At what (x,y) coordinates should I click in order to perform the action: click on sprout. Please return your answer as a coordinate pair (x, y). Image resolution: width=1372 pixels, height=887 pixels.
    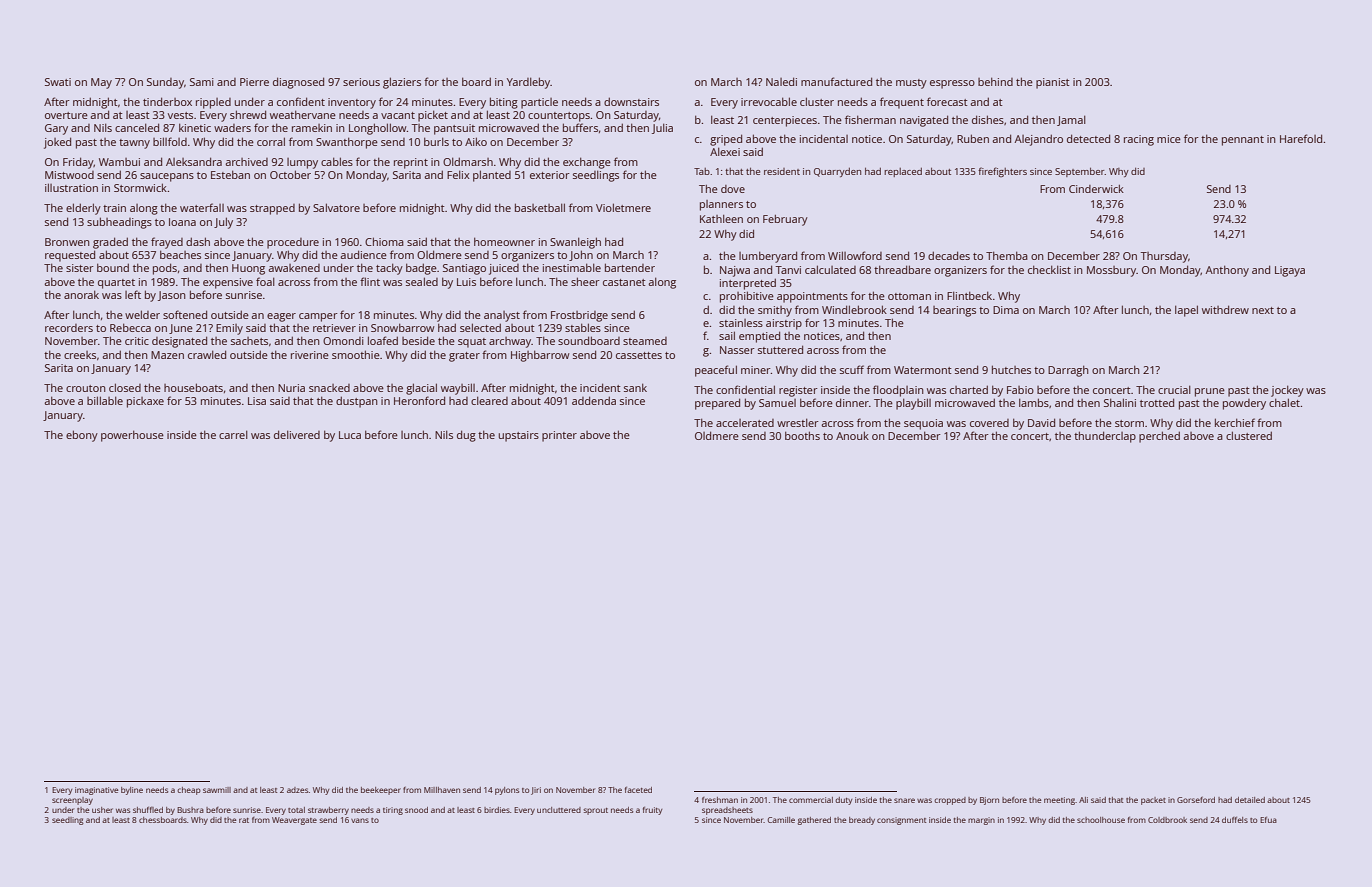
    Looking at the image, I should click on (595, 811).
